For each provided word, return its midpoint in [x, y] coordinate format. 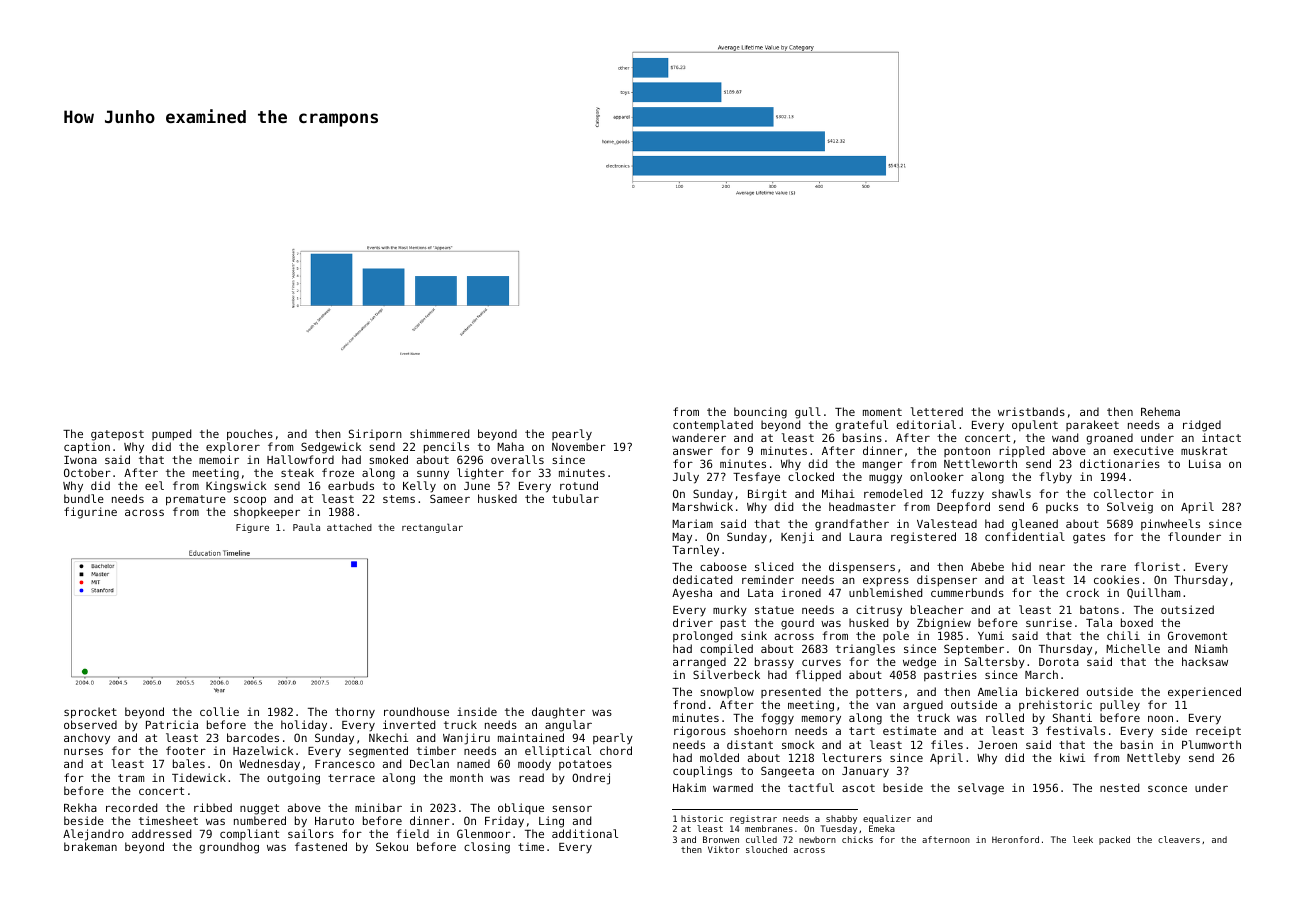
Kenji [797, 538]
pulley [1120, 706]
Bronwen [721, 839]
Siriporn [375, 434]
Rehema [1160, 411]
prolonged [702, 637]
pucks [1062, 507]
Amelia [997, 691]
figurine [90, 513]
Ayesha [692, 594]
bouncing [760, 413]
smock [798, 744]
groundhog [229, 848]
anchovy [87, 739]
